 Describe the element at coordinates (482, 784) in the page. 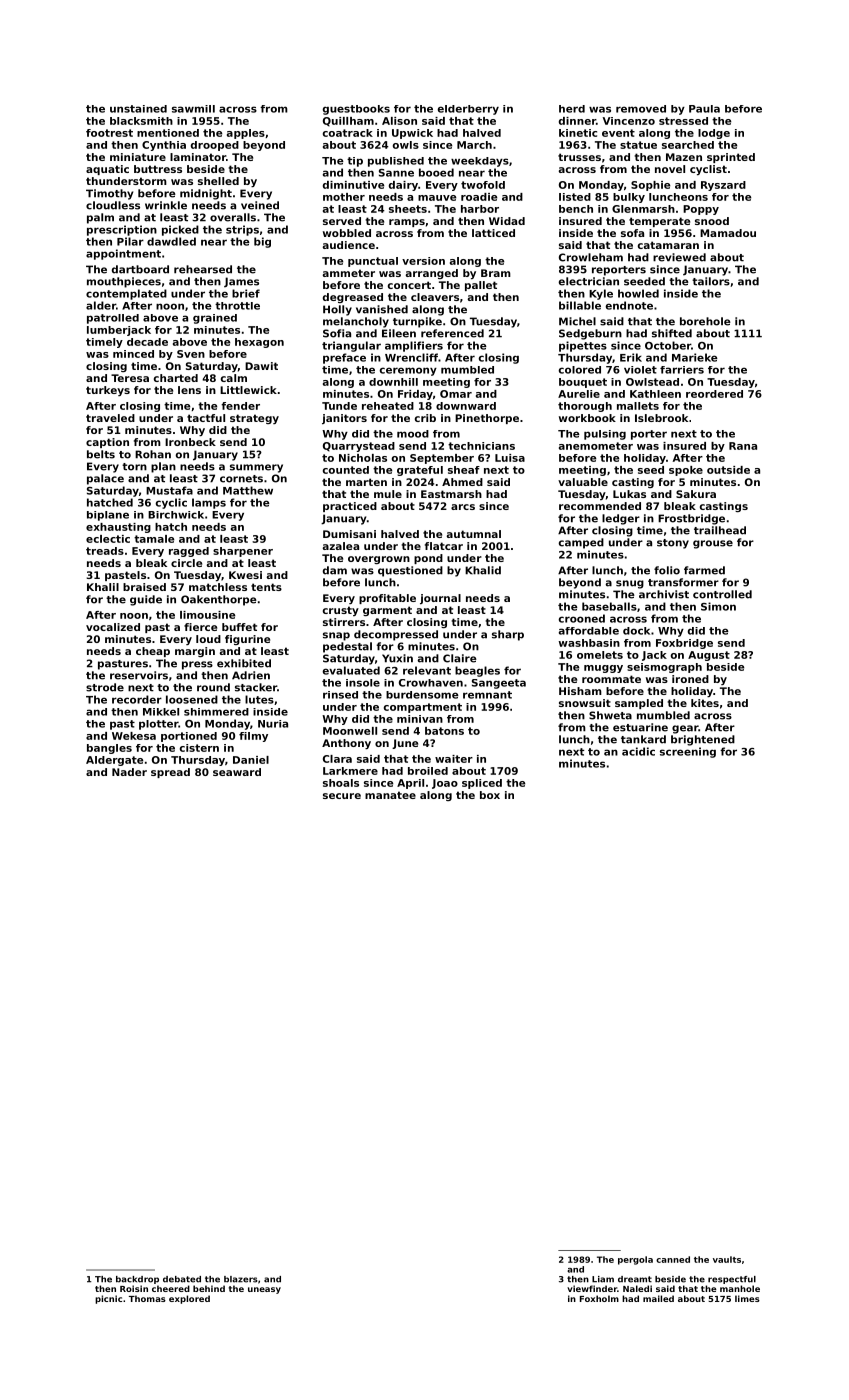

I see `spliced` at that location.
